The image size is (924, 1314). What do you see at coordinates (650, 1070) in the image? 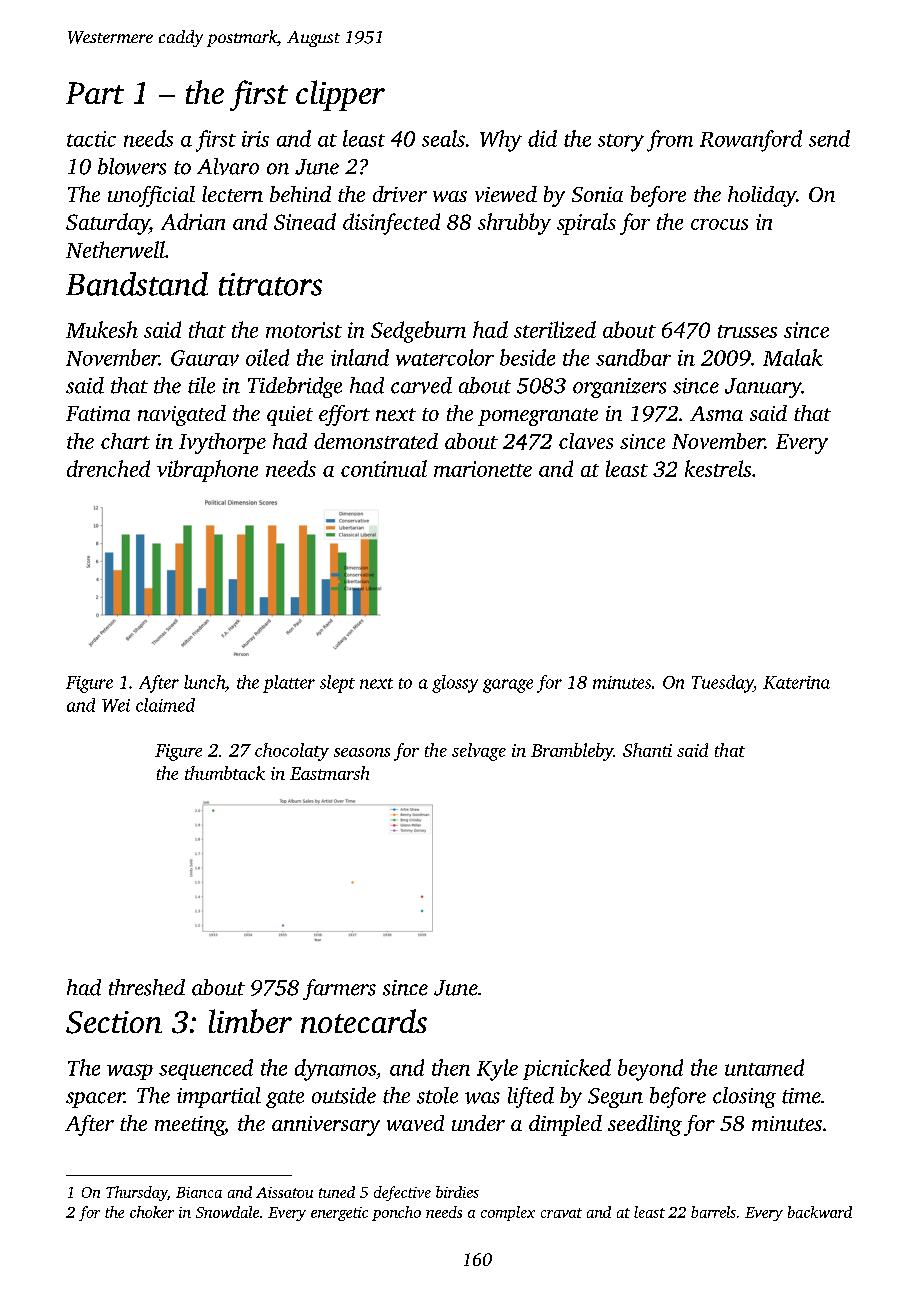
I see `beyond` at bounding box center [650, 1070].
